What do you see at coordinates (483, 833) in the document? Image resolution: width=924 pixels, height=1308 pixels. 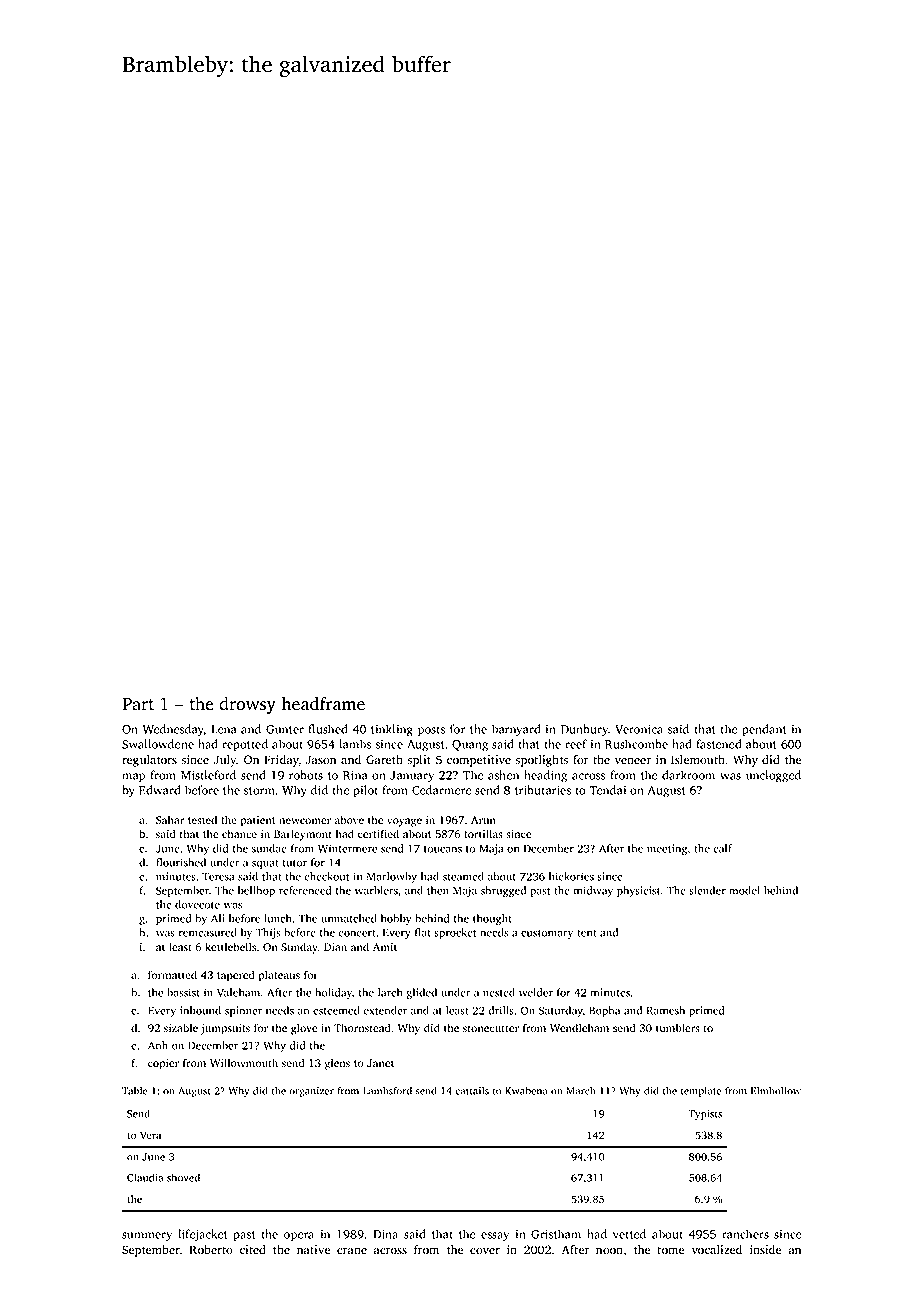 I see `tortillas` at bounding box center [483, 833].
